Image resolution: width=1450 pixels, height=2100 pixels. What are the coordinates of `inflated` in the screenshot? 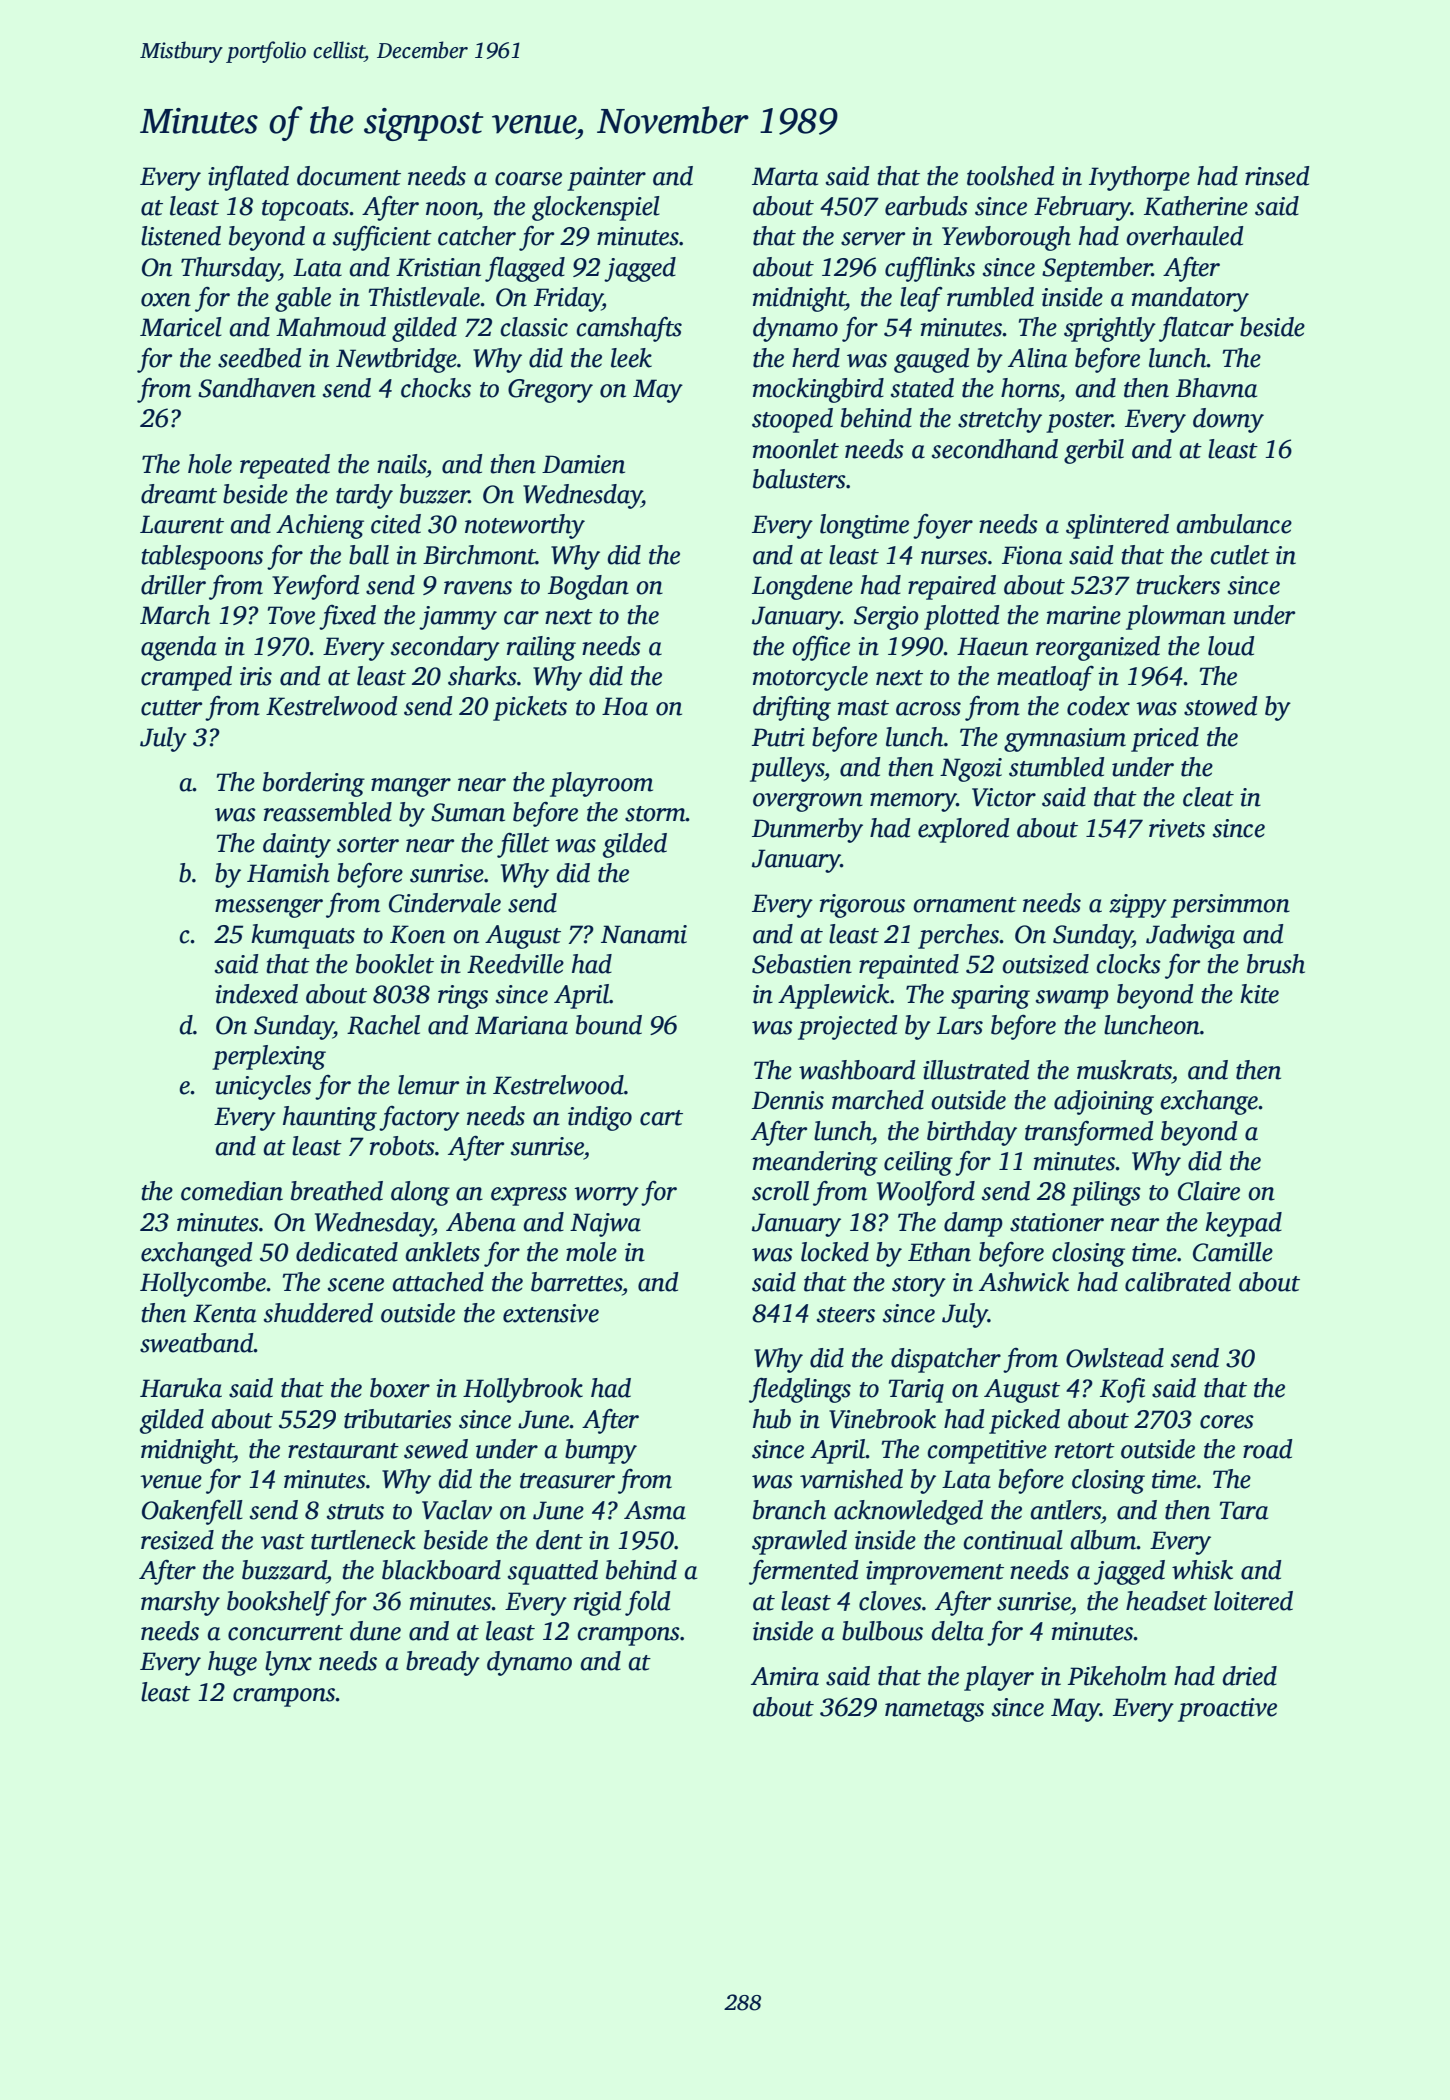 It's located at (248, 178).
